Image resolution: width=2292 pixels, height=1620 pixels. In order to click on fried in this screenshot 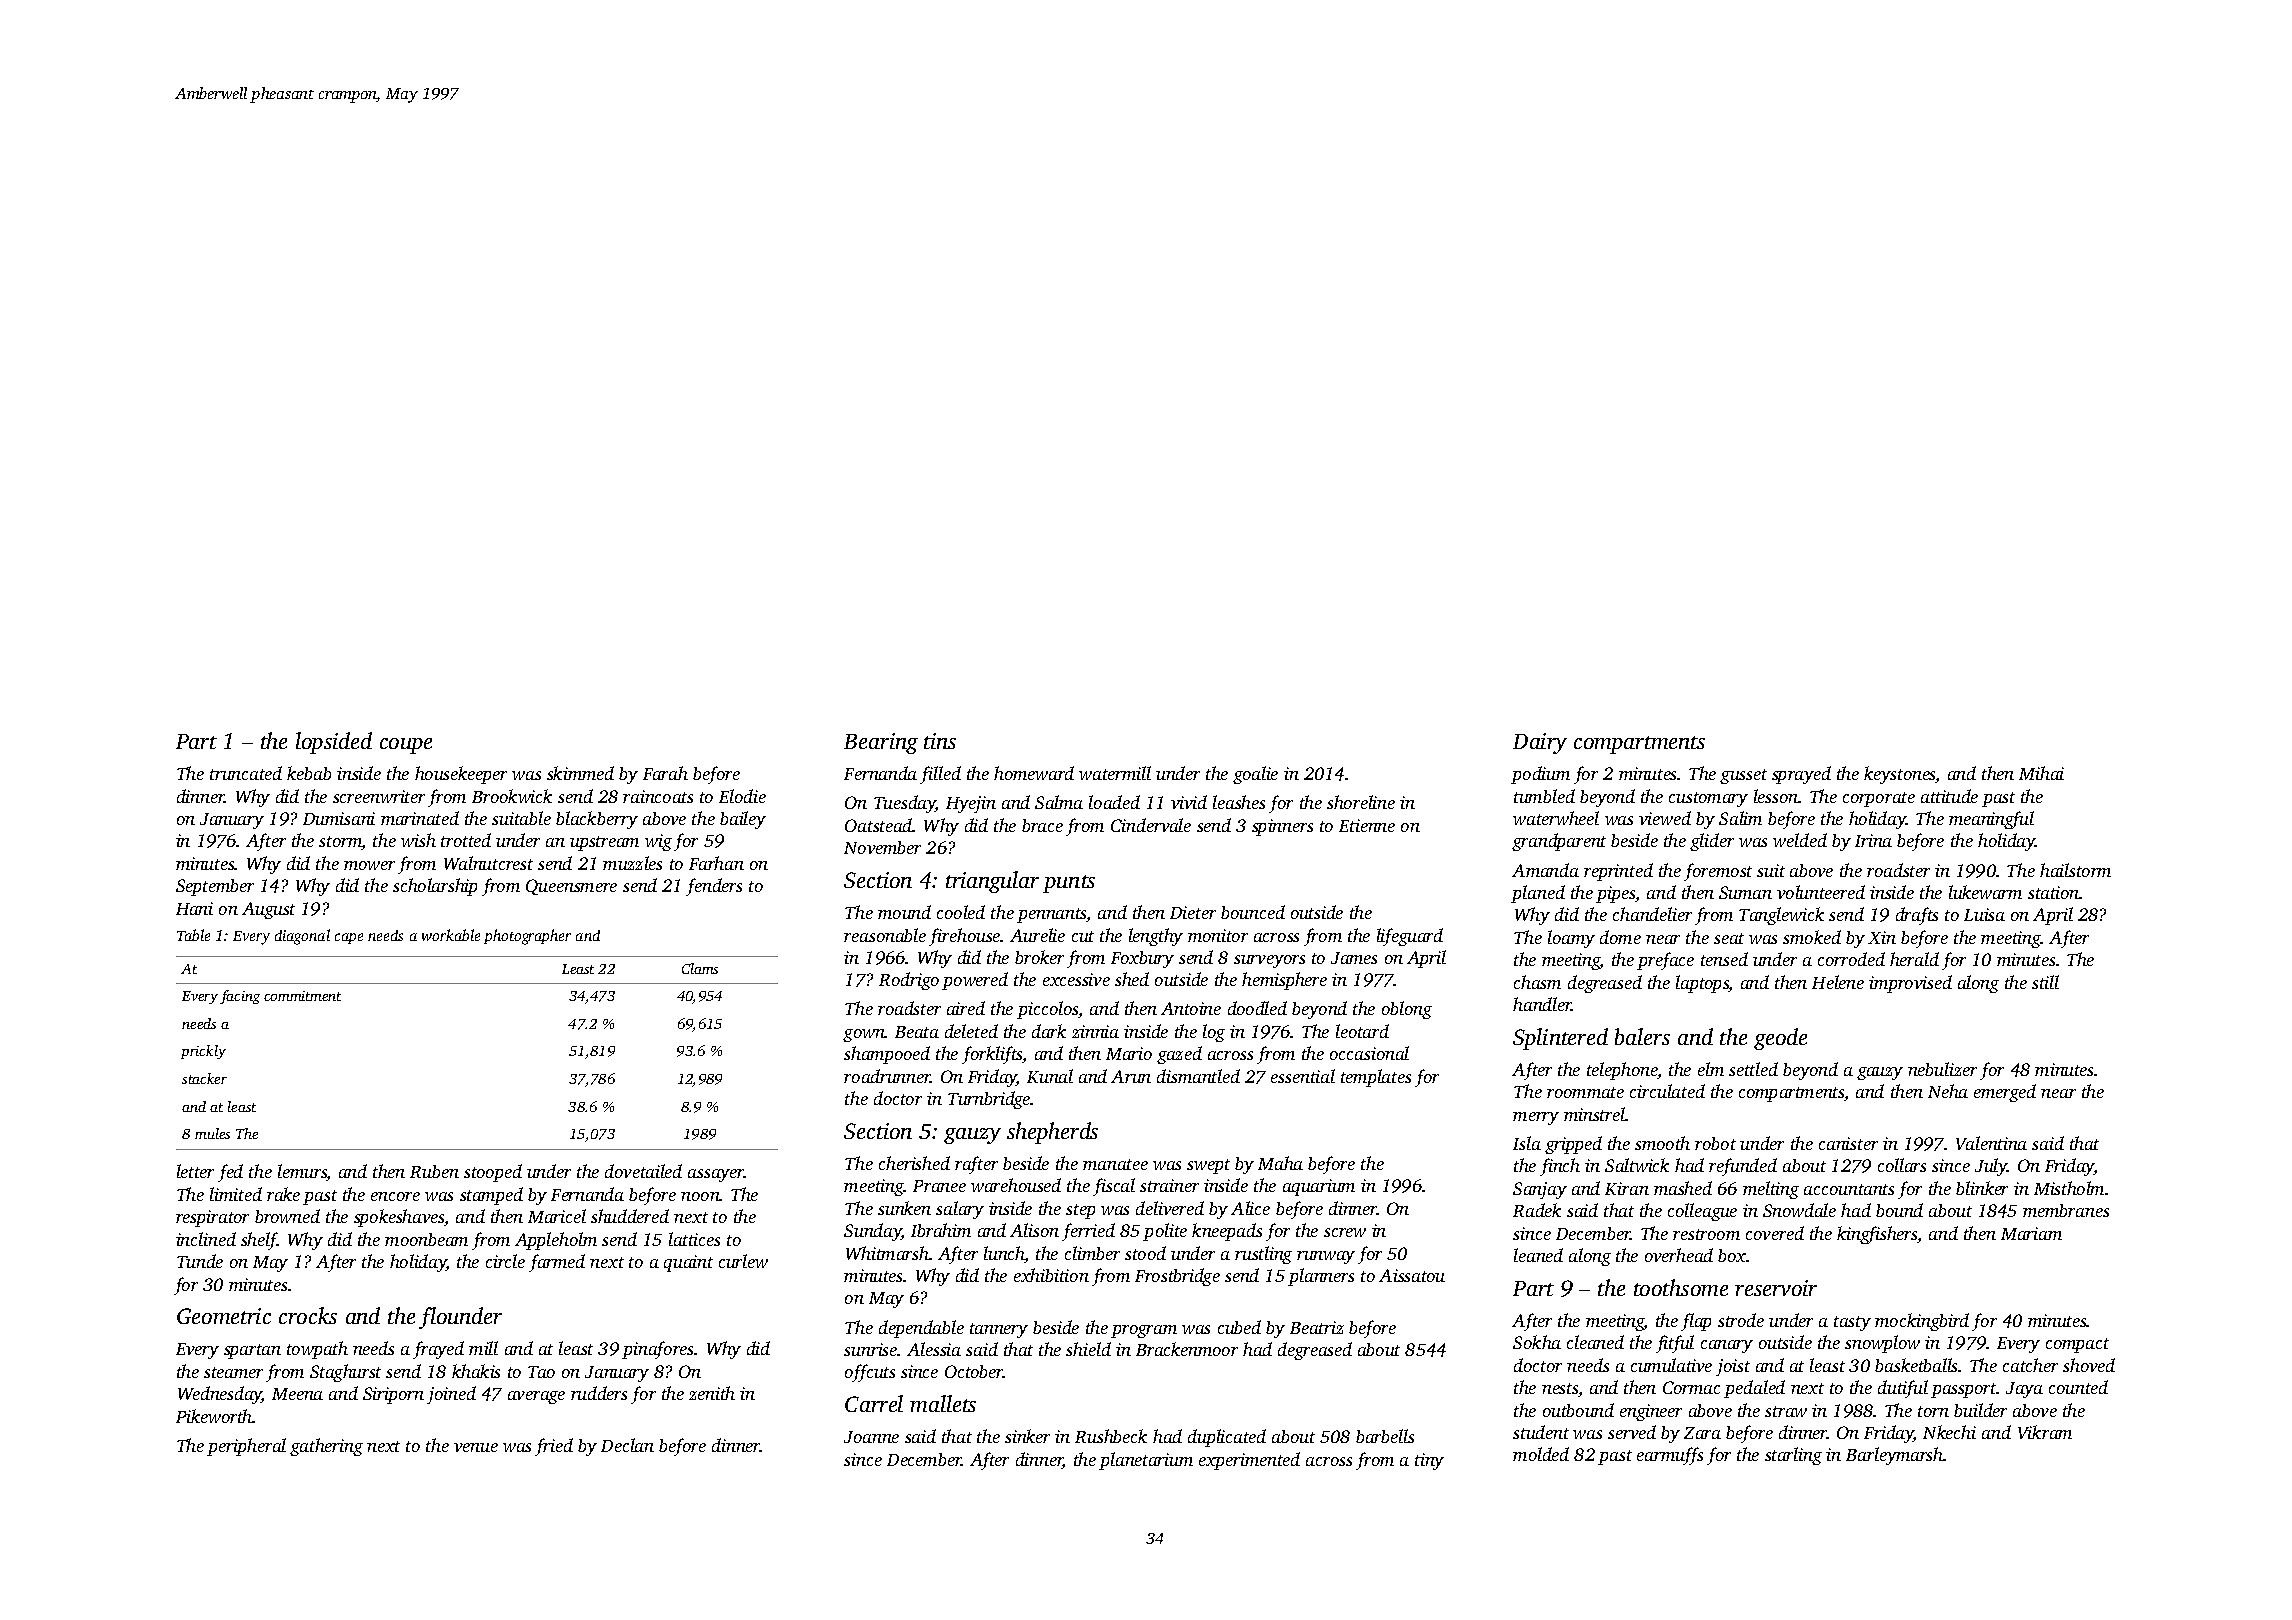, I will do `click(554, 1447)`.
